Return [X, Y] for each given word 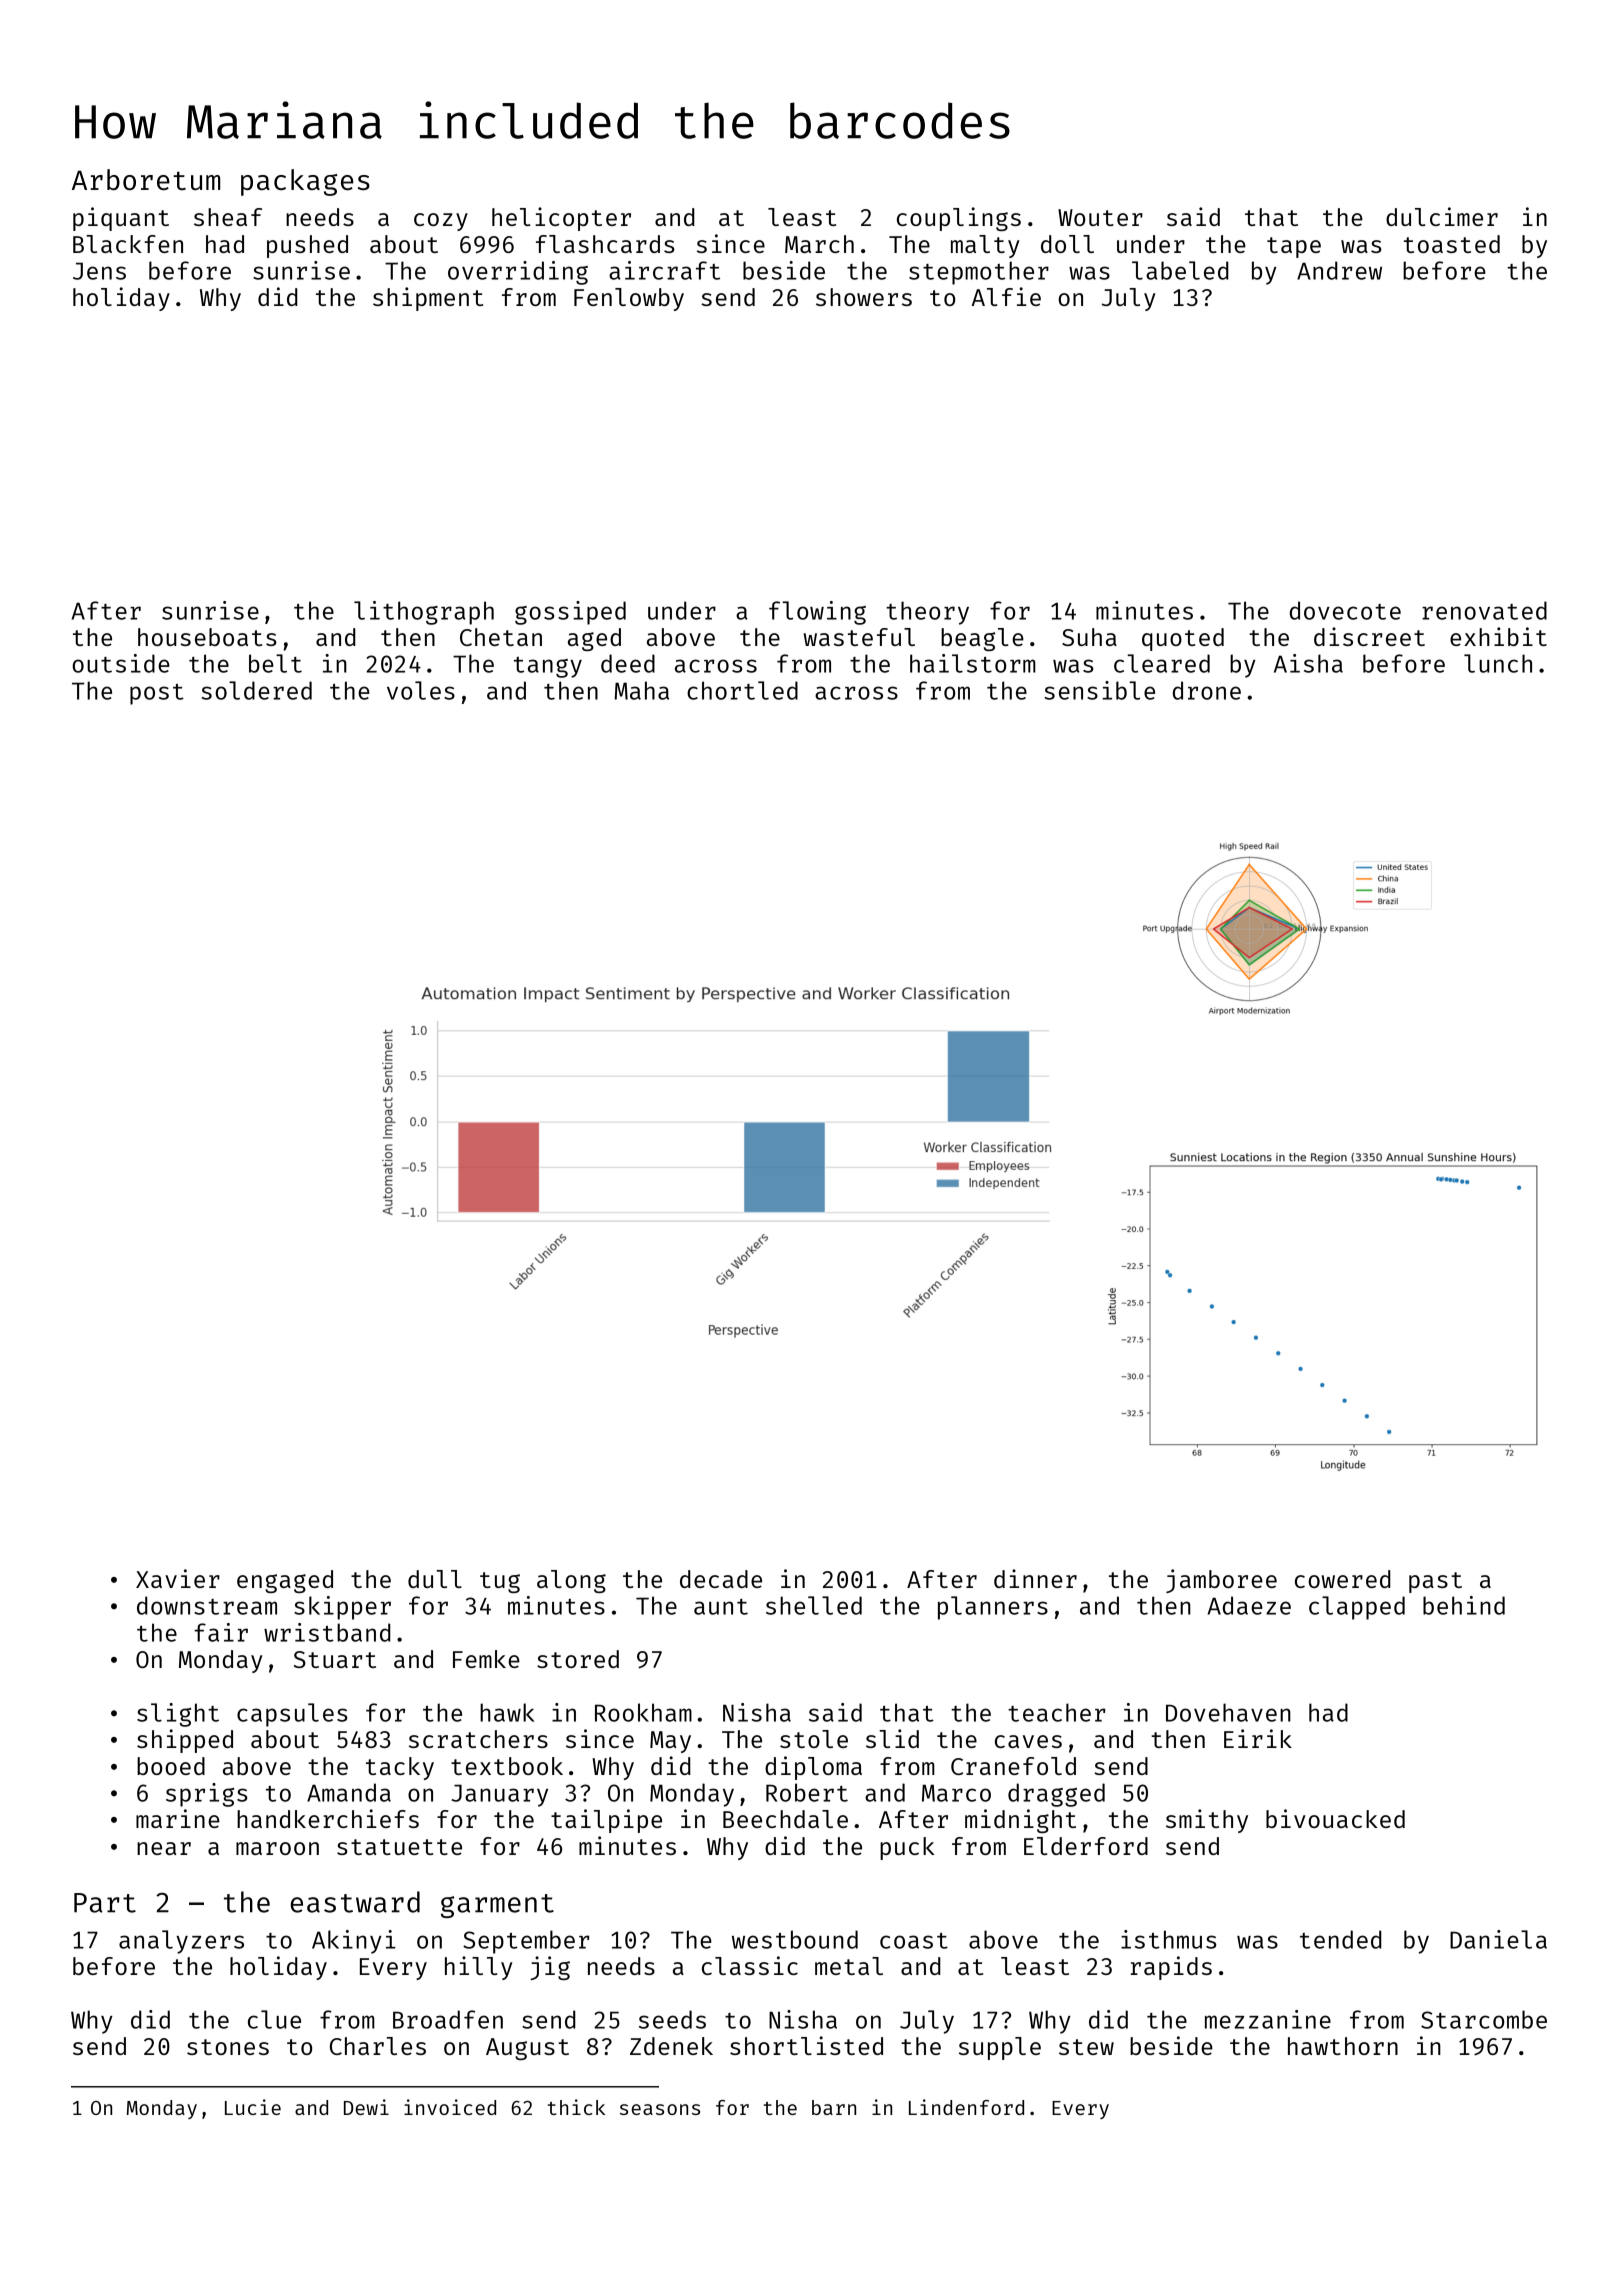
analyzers [181, 1942]
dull [435, 1579]
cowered [1343, 1579]
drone [1207, 690]
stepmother [979, 273]
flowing [817, 613]
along [571, 1581]
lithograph [424, 613]
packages [305, 182]
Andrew [1339, 270]
